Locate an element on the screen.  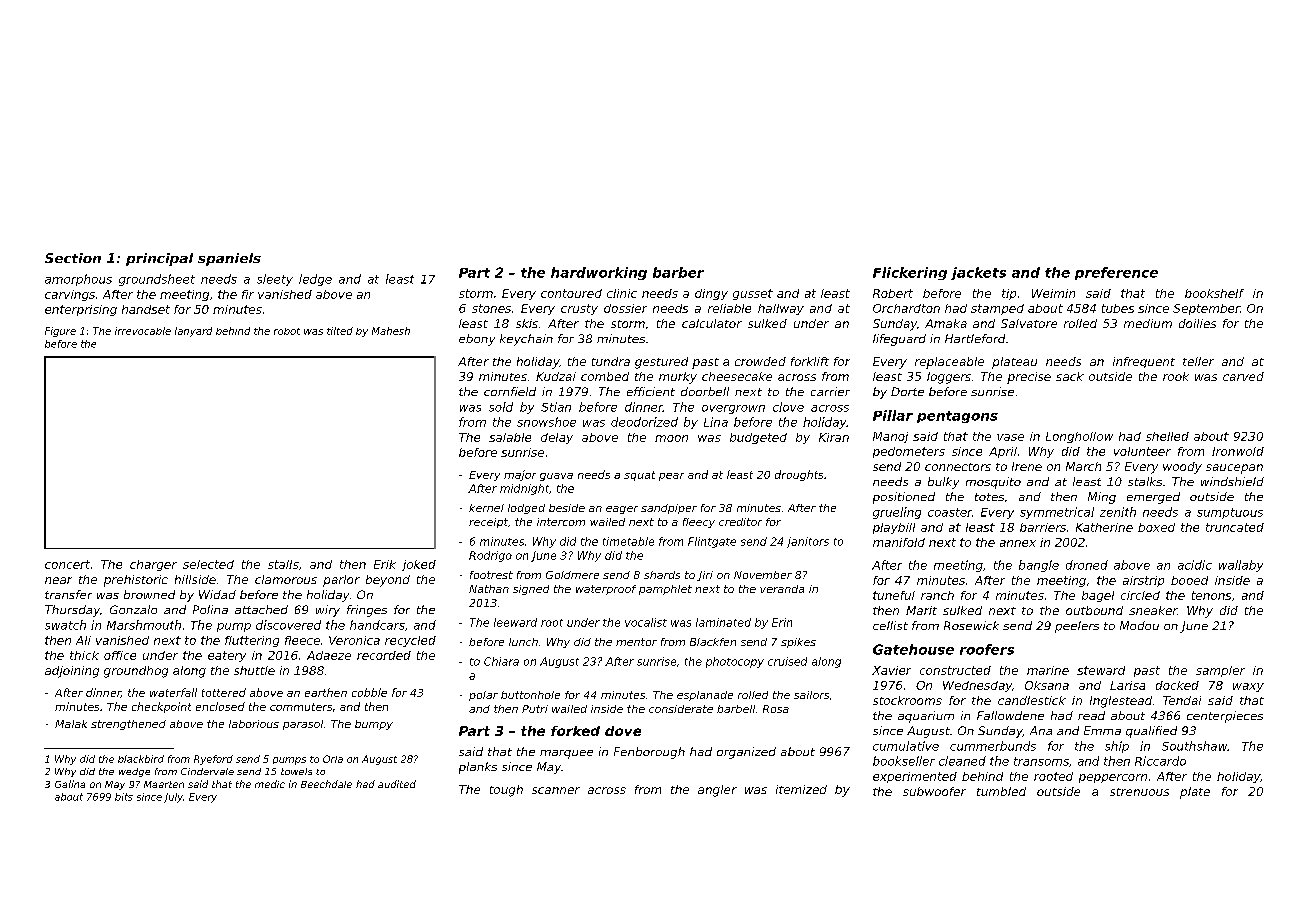
bangle is located at coordinates (1039, 566).
